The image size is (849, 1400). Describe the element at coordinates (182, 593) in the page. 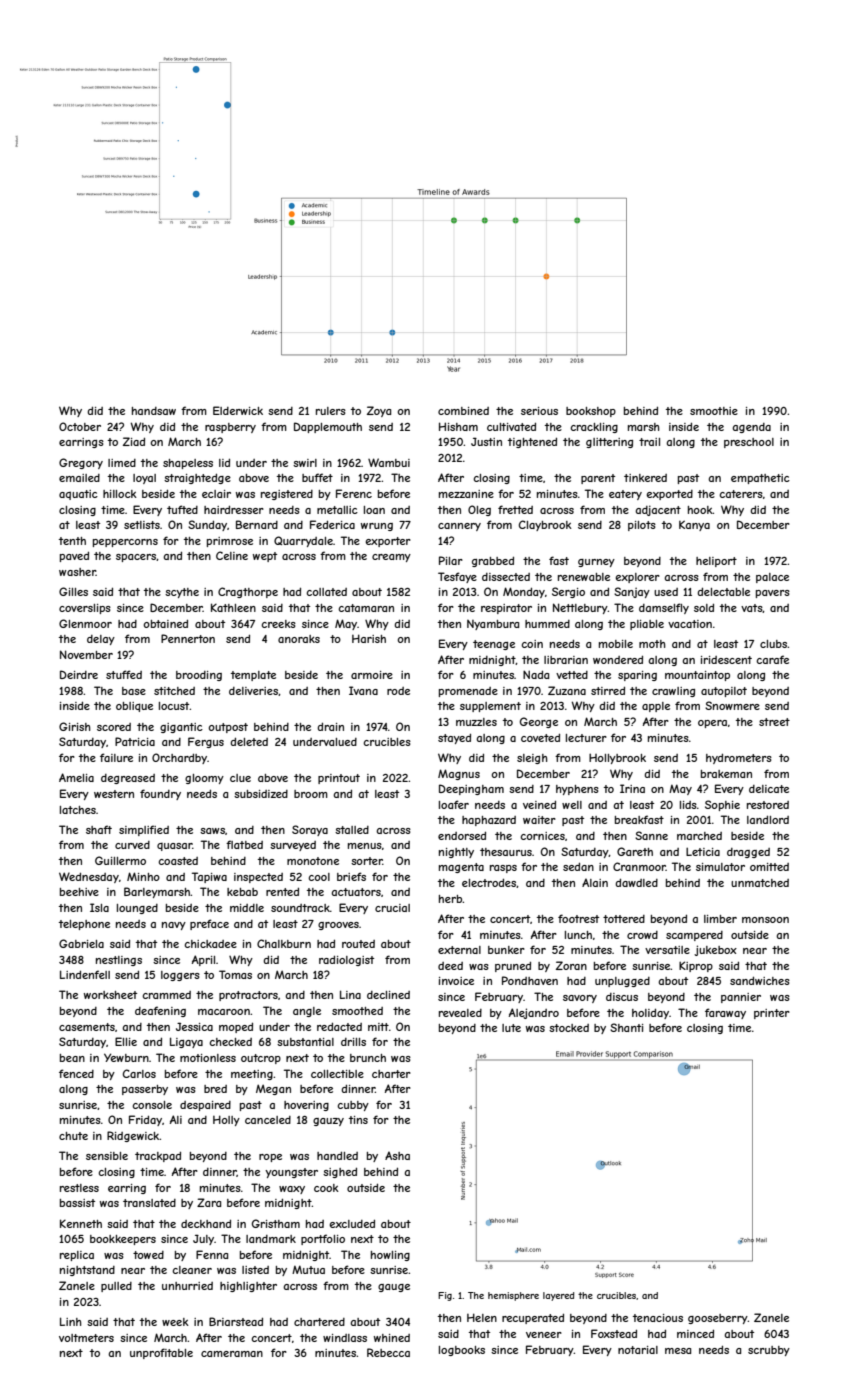

I see `scythe` at that location.
